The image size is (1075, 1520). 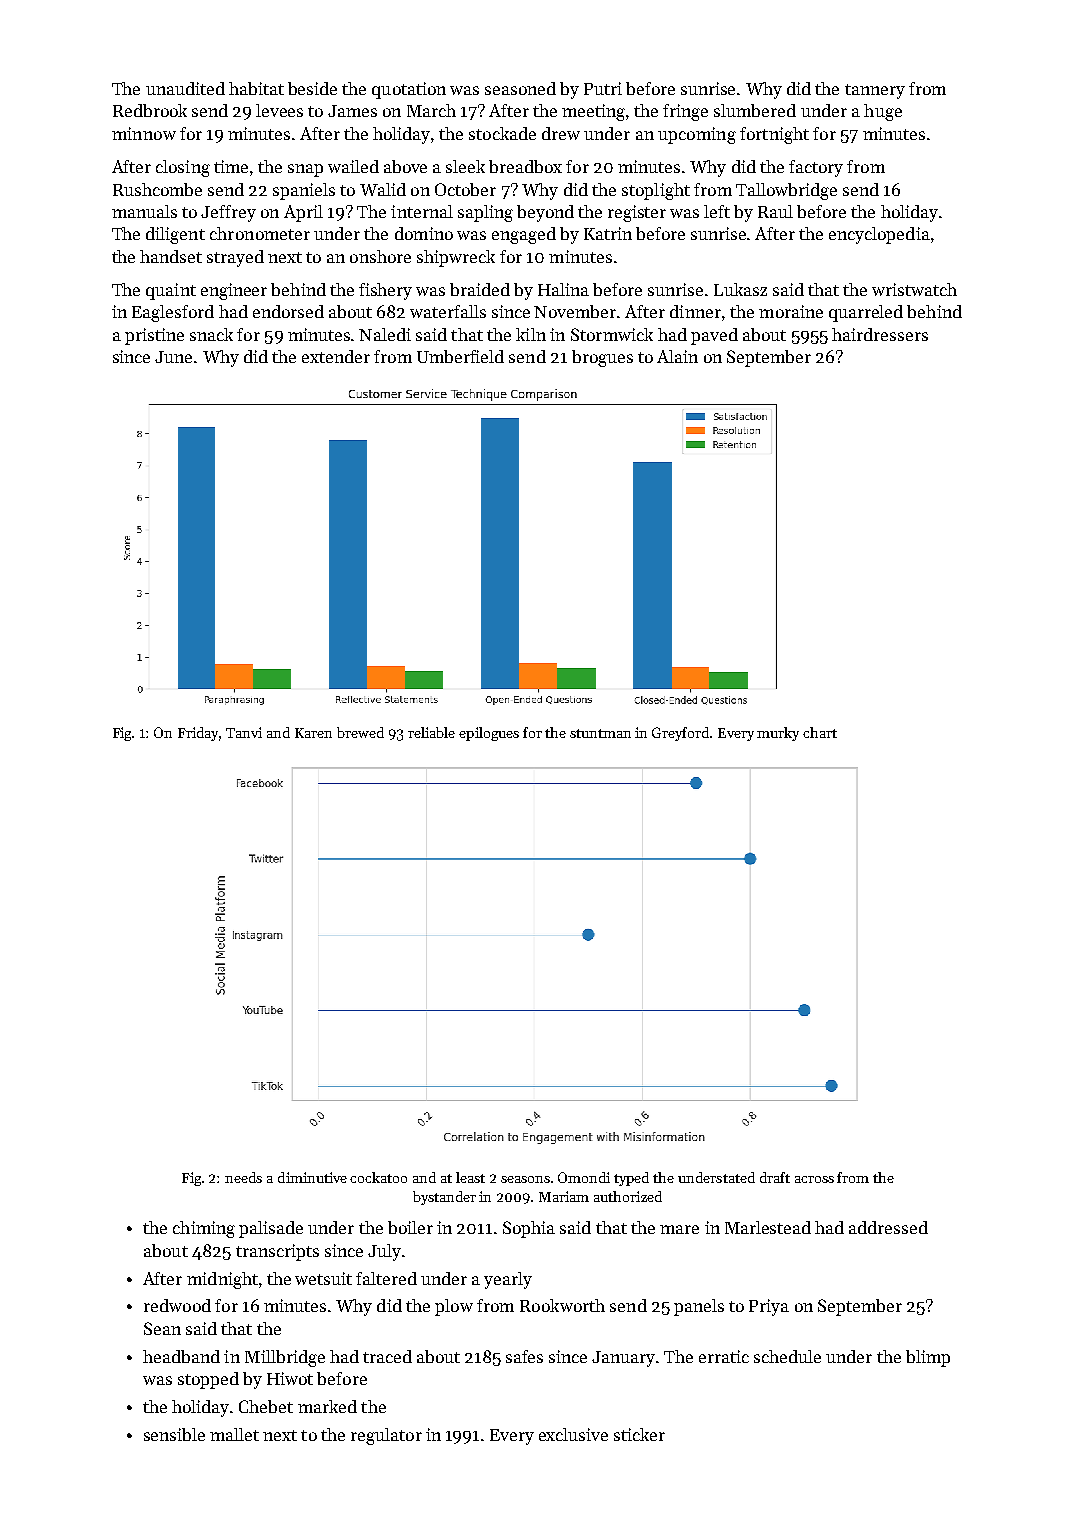 I want to click on upcoming, so click(x=697, y=135).
